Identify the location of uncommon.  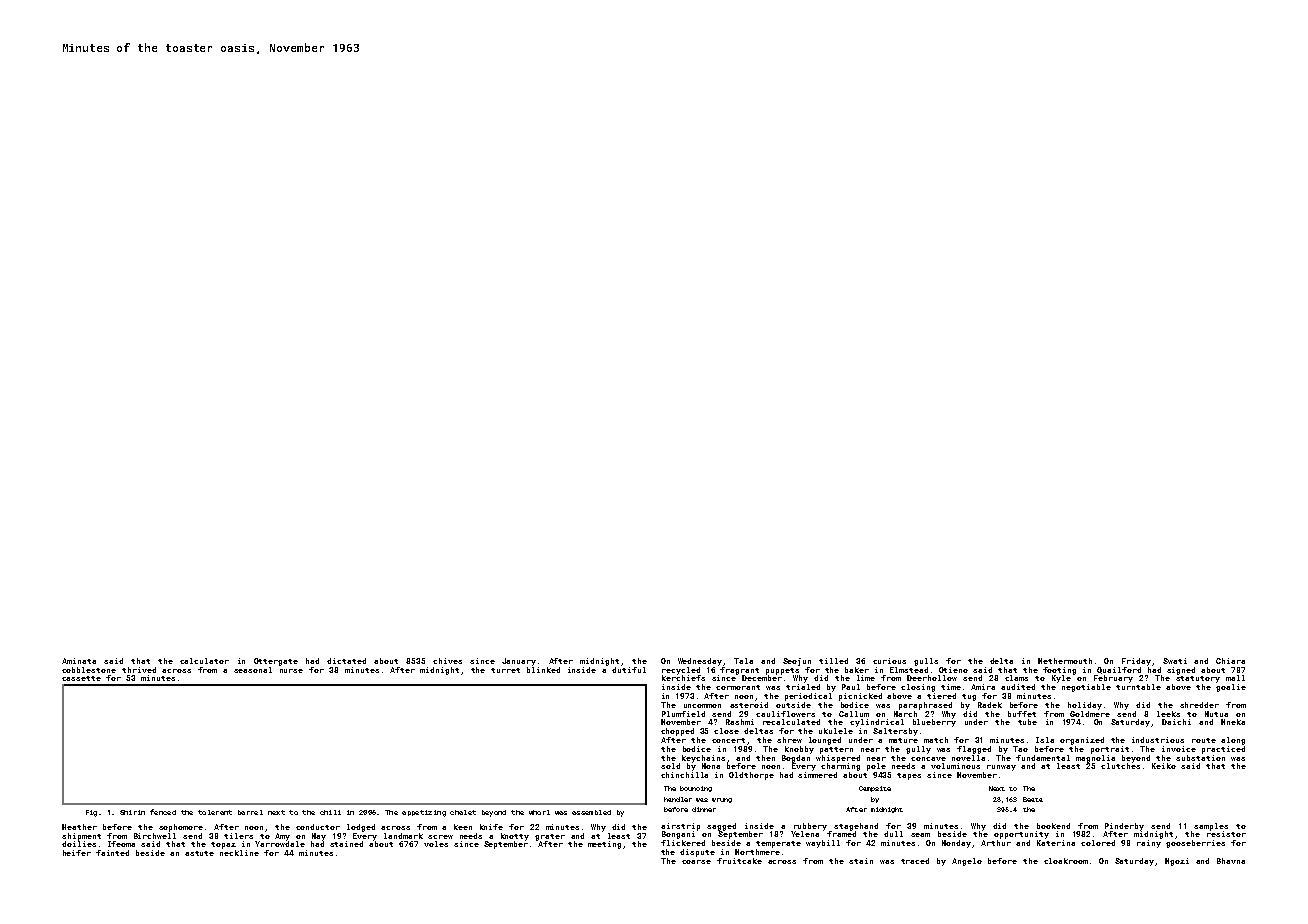
(702, 706).
